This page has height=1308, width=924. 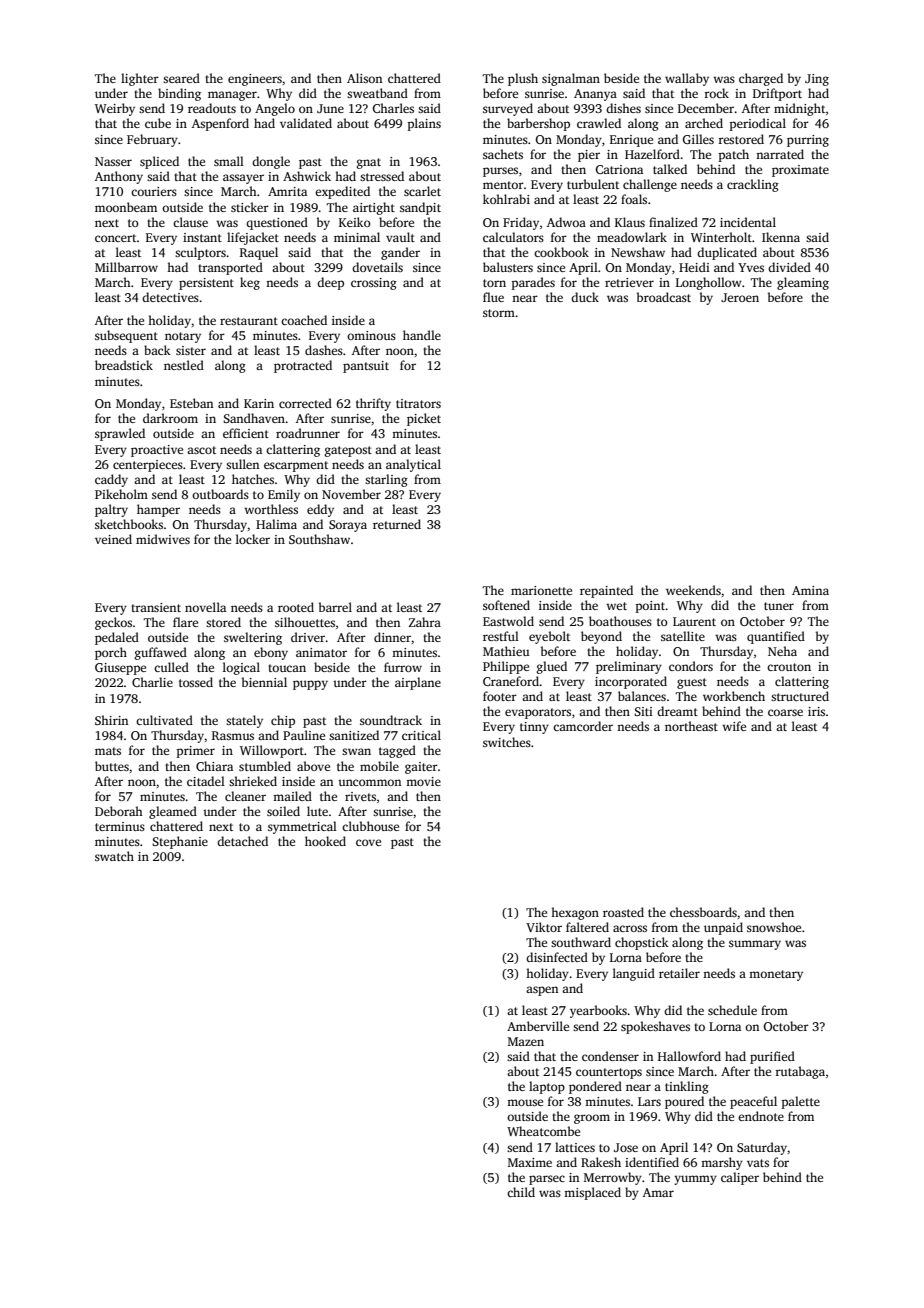 I want to click on storm, so click(x=499, y=313).
